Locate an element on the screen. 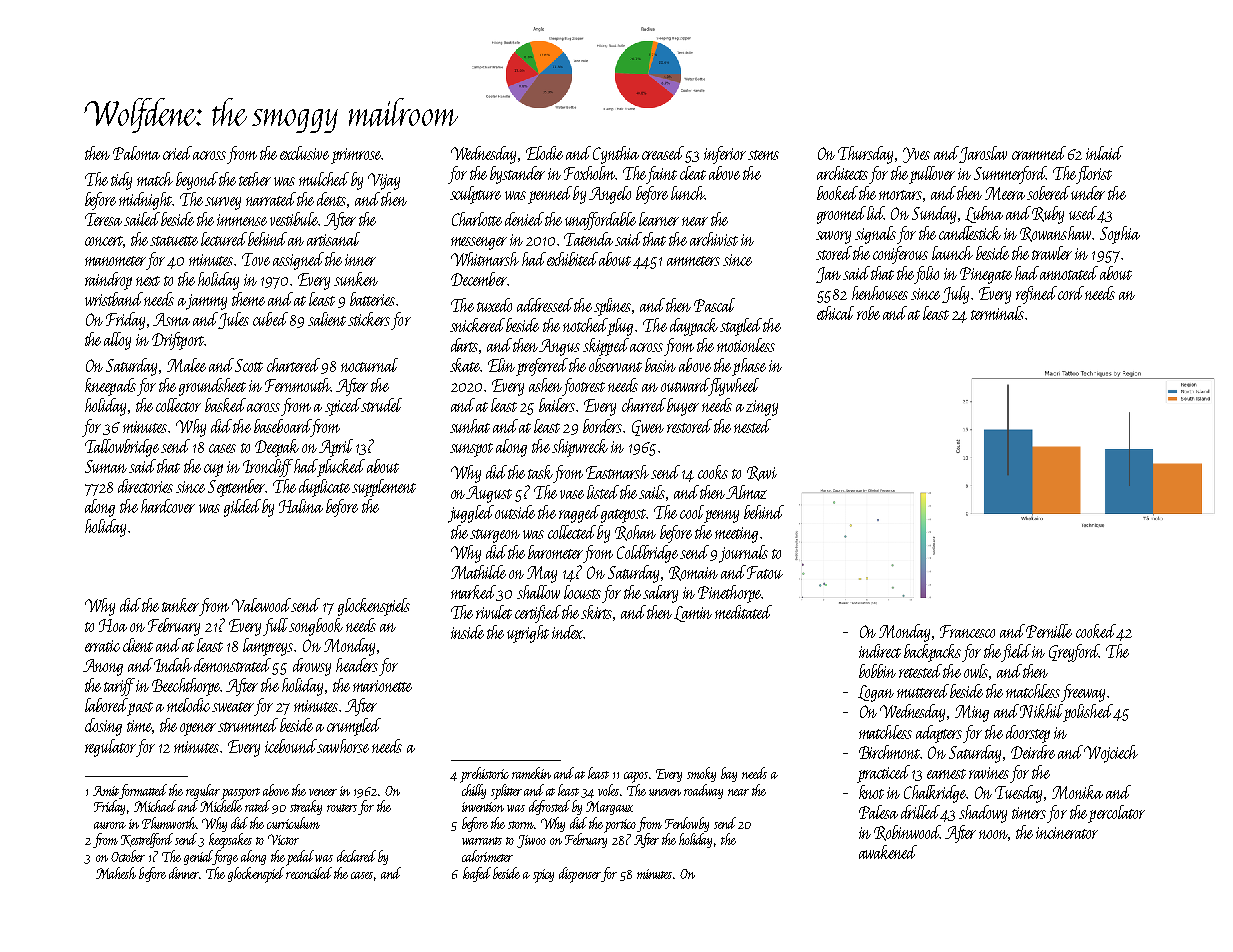 This screenshot has height=952, width=1233. smoky is located at coordinates (701, 774).
